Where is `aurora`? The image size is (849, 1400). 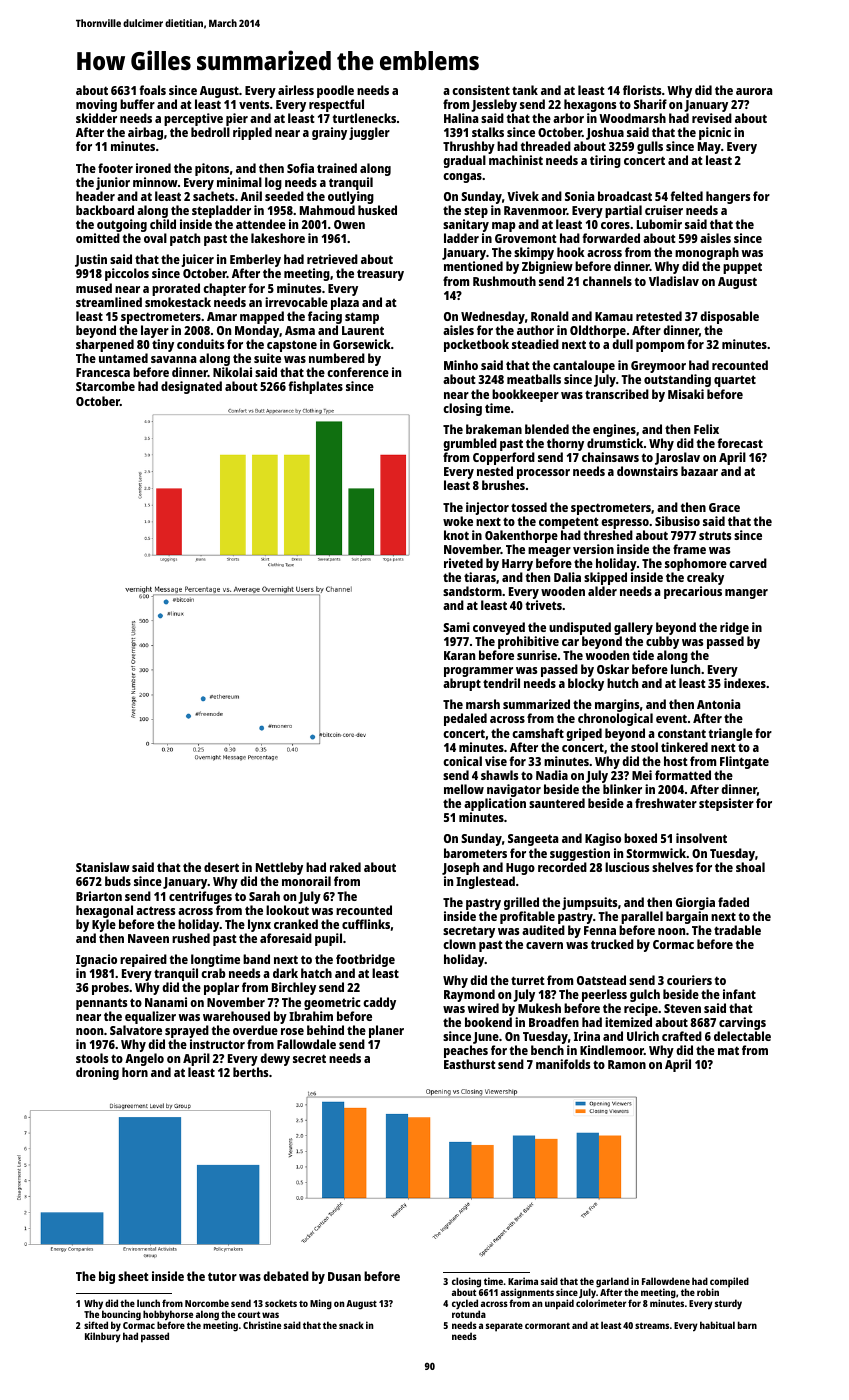
aurora is located at coordinates (754, 91).
